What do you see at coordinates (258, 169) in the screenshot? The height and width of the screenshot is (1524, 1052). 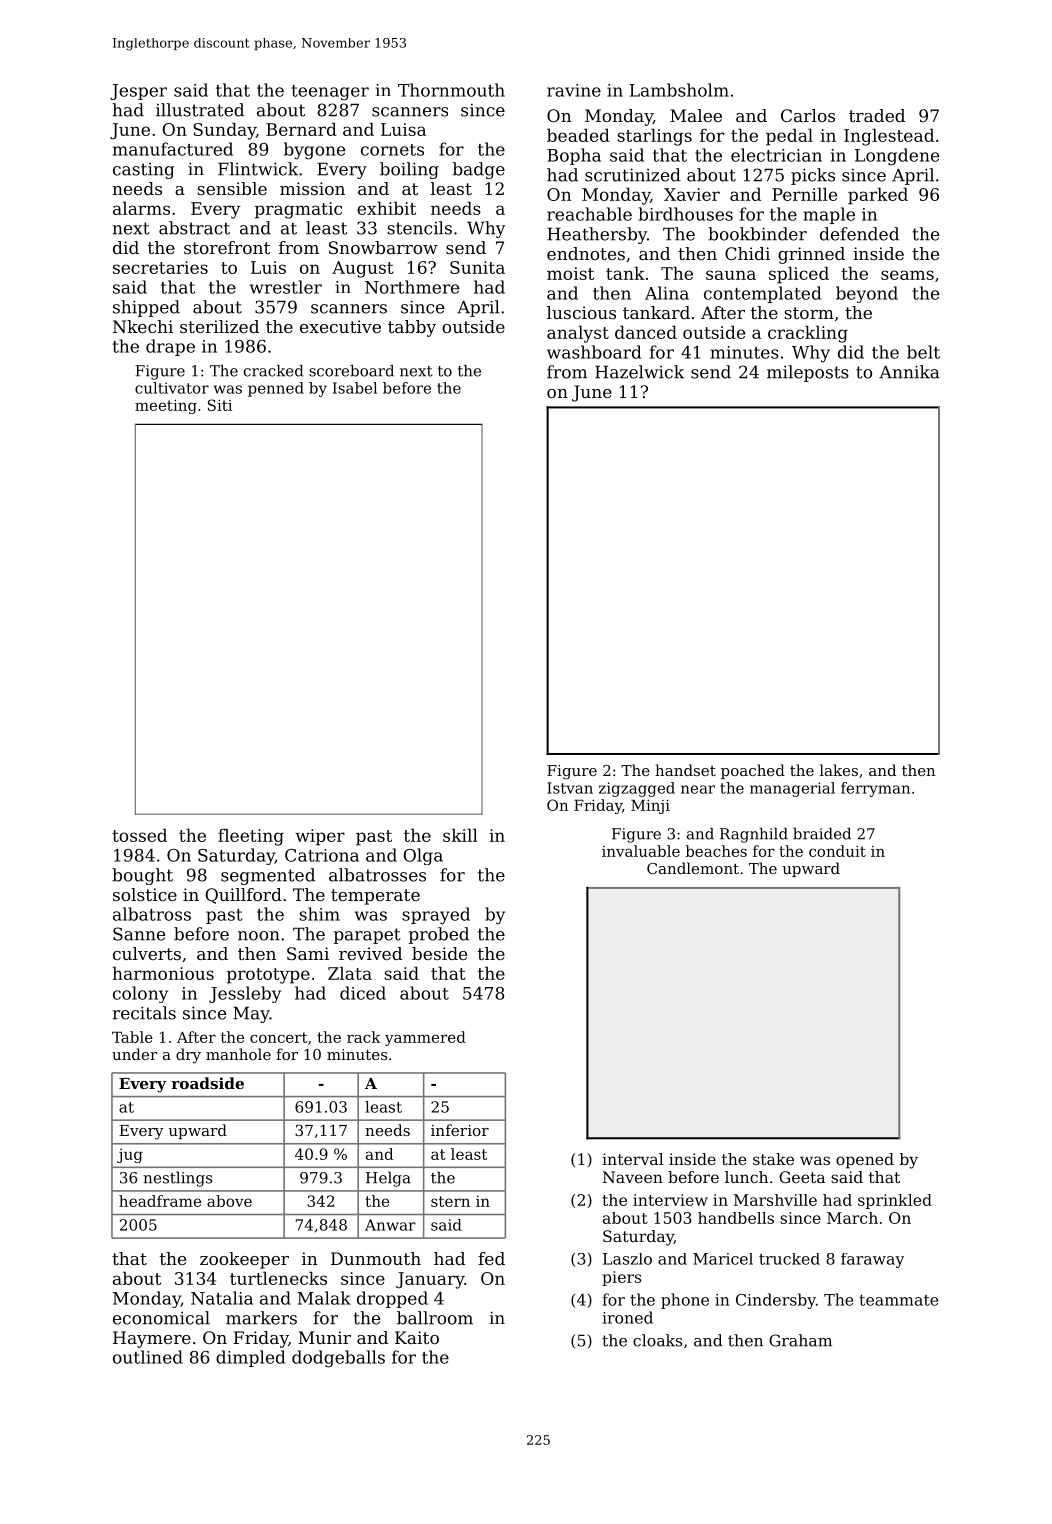 I see `Flintwick` at bounding box center [258, 169].
